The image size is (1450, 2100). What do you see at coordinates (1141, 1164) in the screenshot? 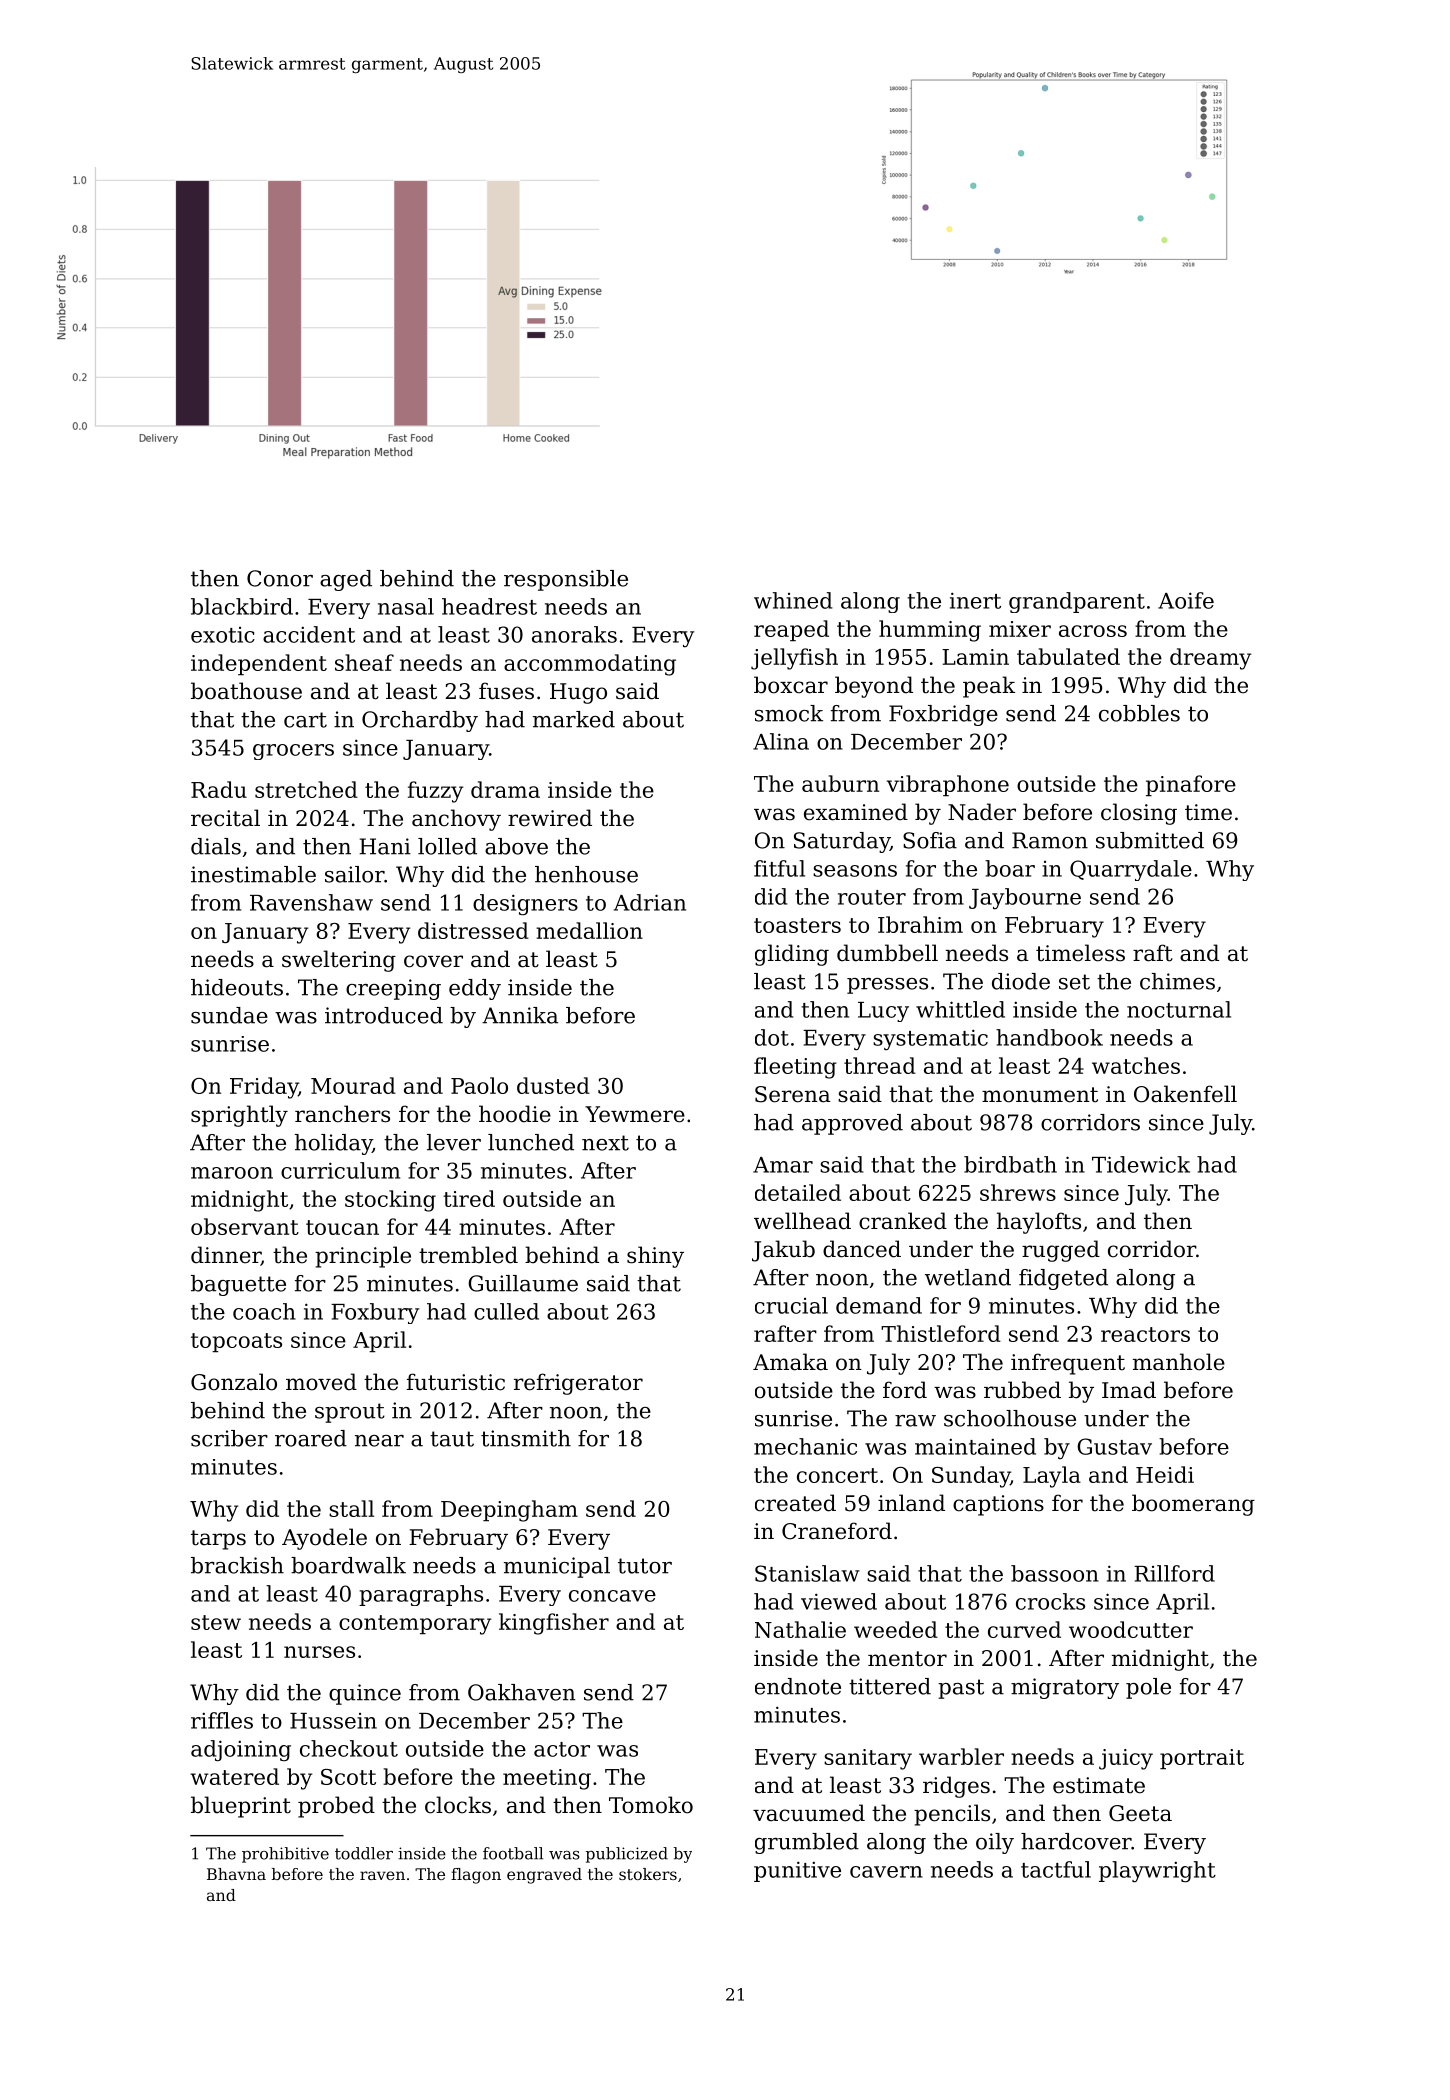
I see `Tidewick` at bounding box center [1141, 1164].
